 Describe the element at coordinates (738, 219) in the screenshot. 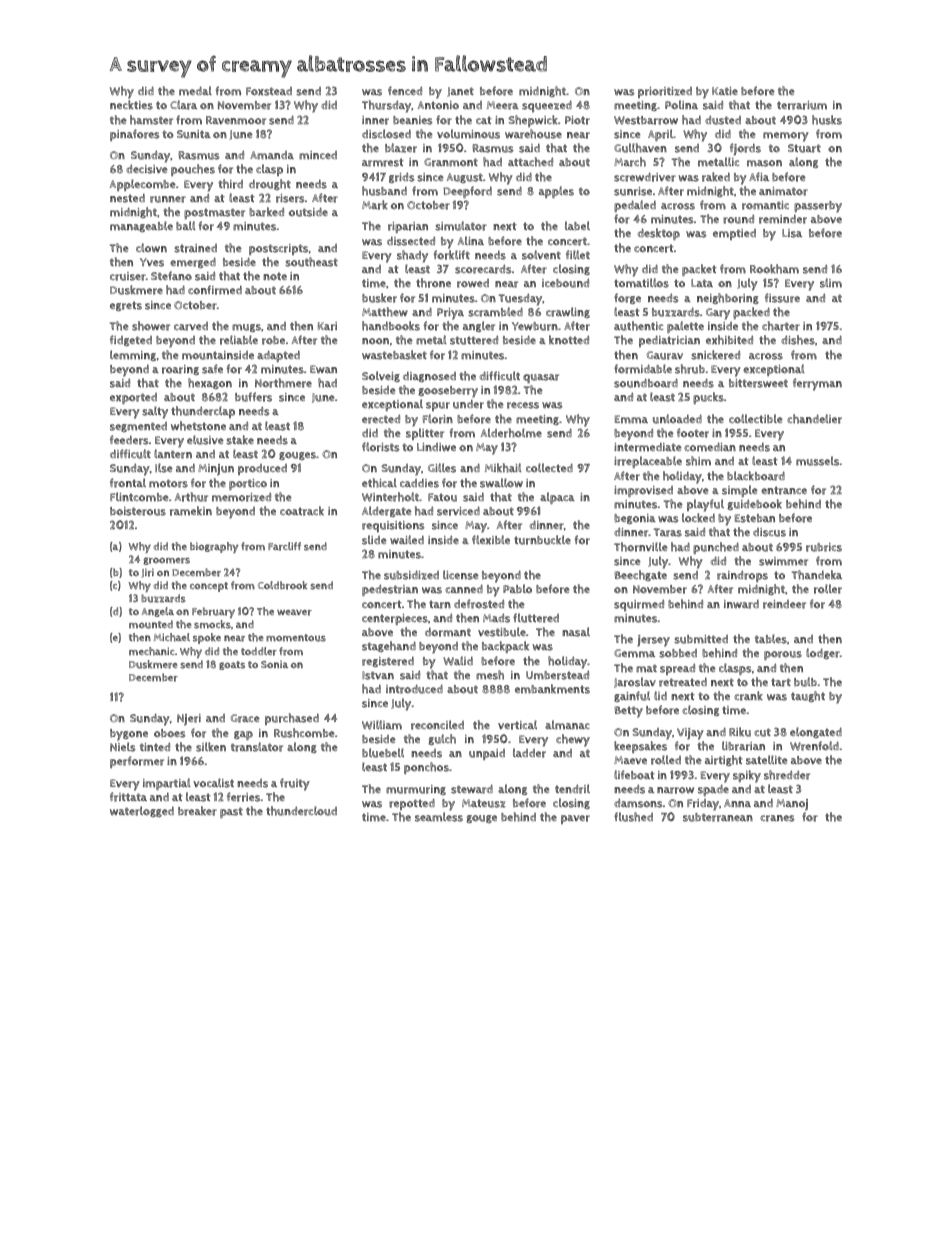

I see `round` at that location.
